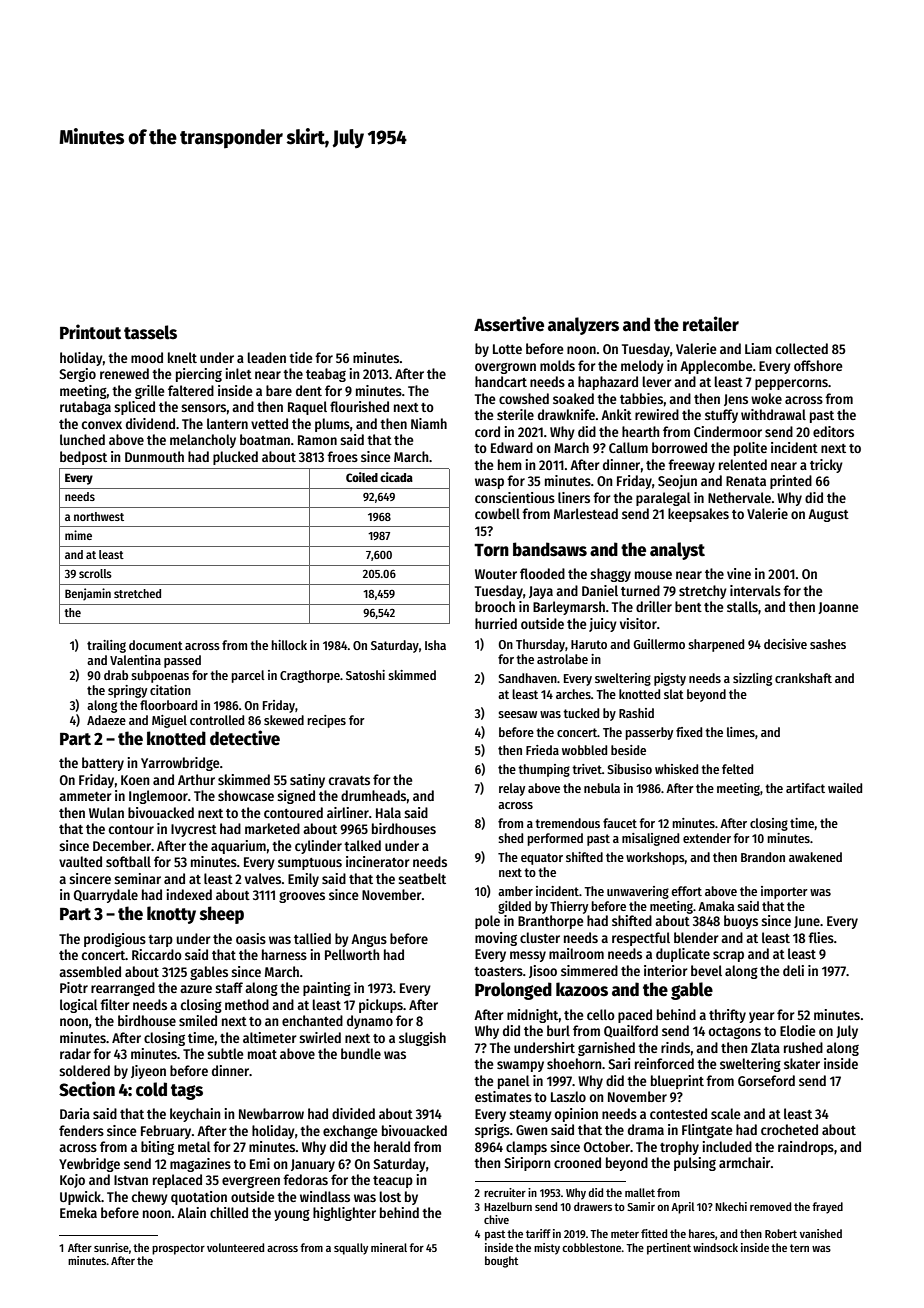 The width and height of the screenshot is (924, 1308). What do you see at coordinates (501, 1262) in the screenshot?
I see `bought` at bounding box center [501, 1262].
